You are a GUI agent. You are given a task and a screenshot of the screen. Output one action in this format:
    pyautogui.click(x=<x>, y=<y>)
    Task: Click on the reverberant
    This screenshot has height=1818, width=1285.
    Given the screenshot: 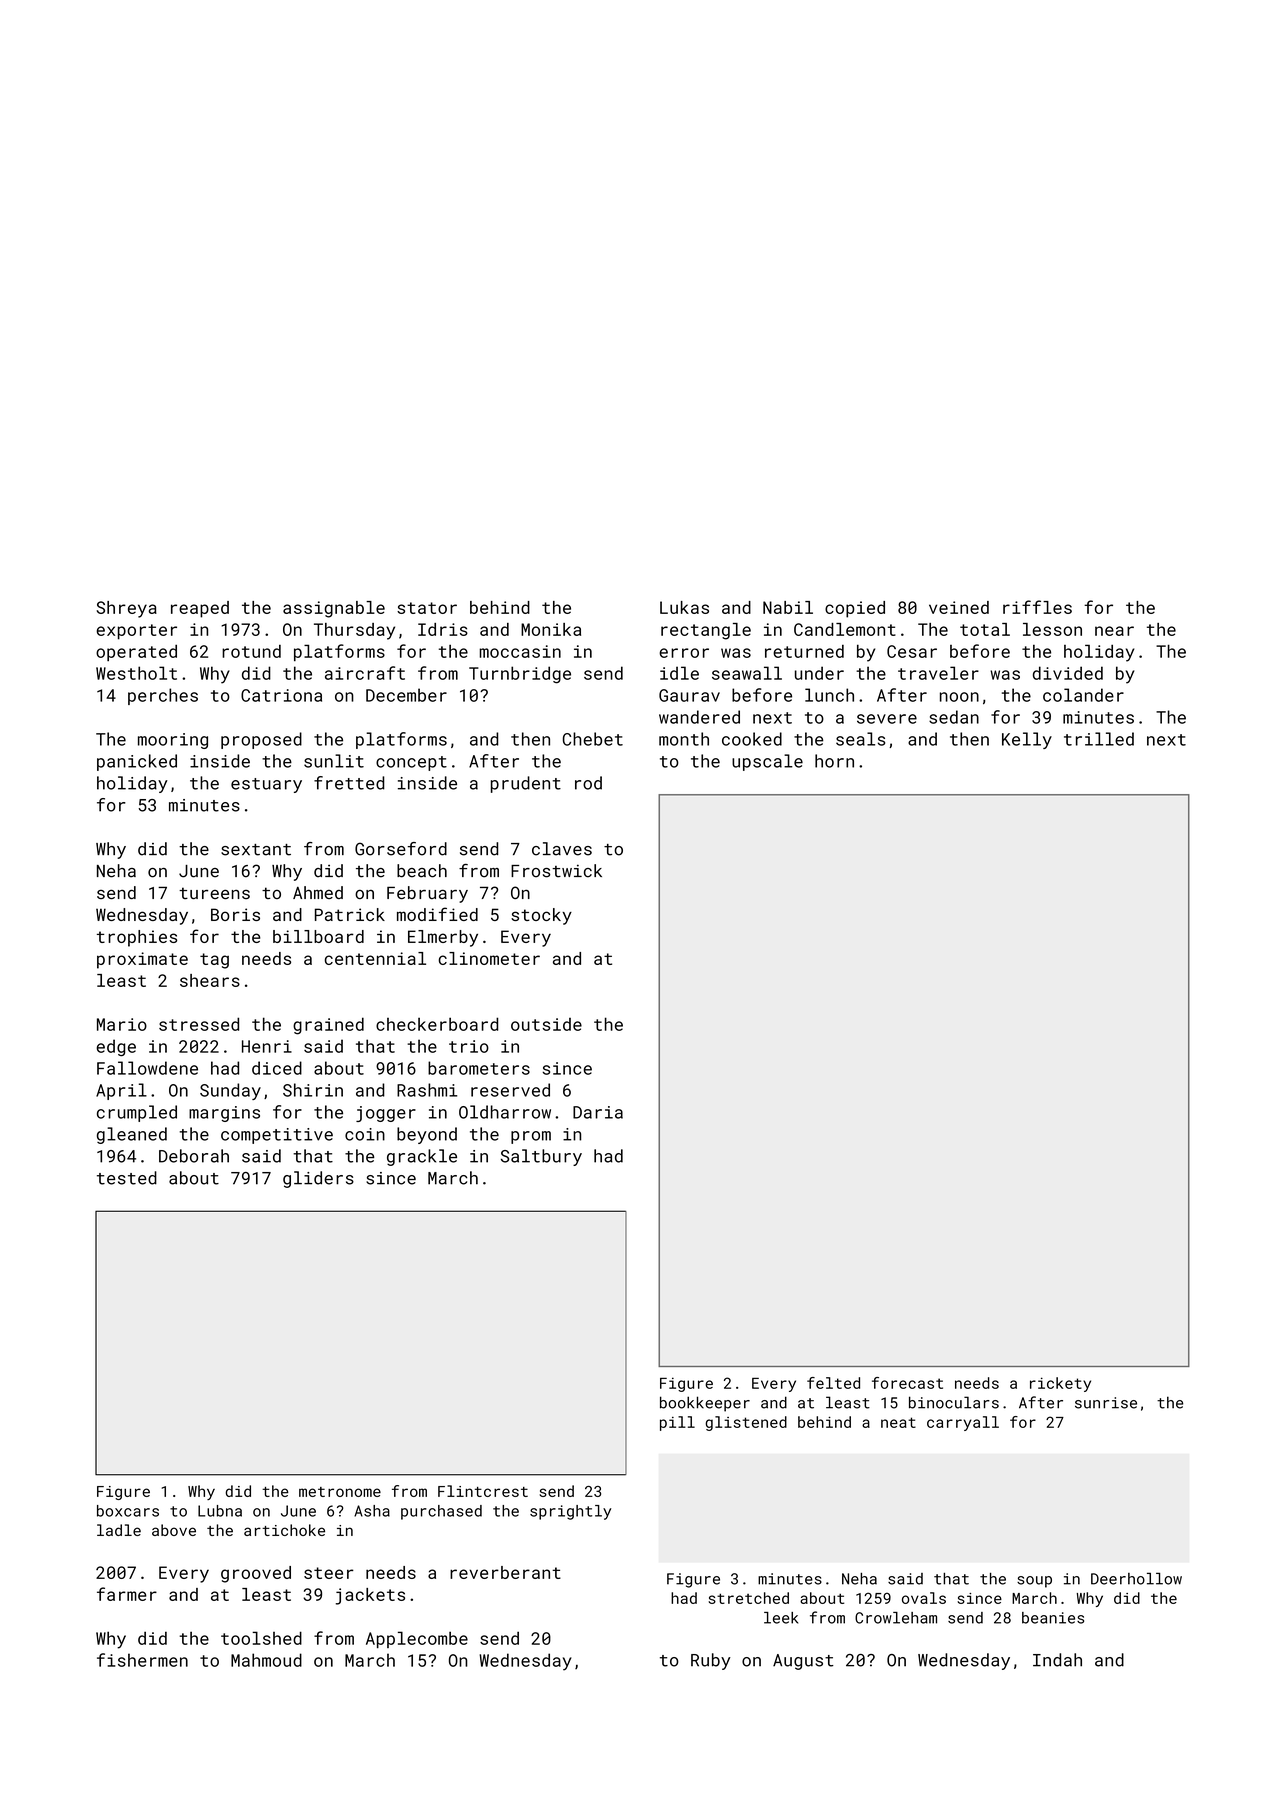 What is the action you would take?
    pyautogui.click(x=505, y=1572)
